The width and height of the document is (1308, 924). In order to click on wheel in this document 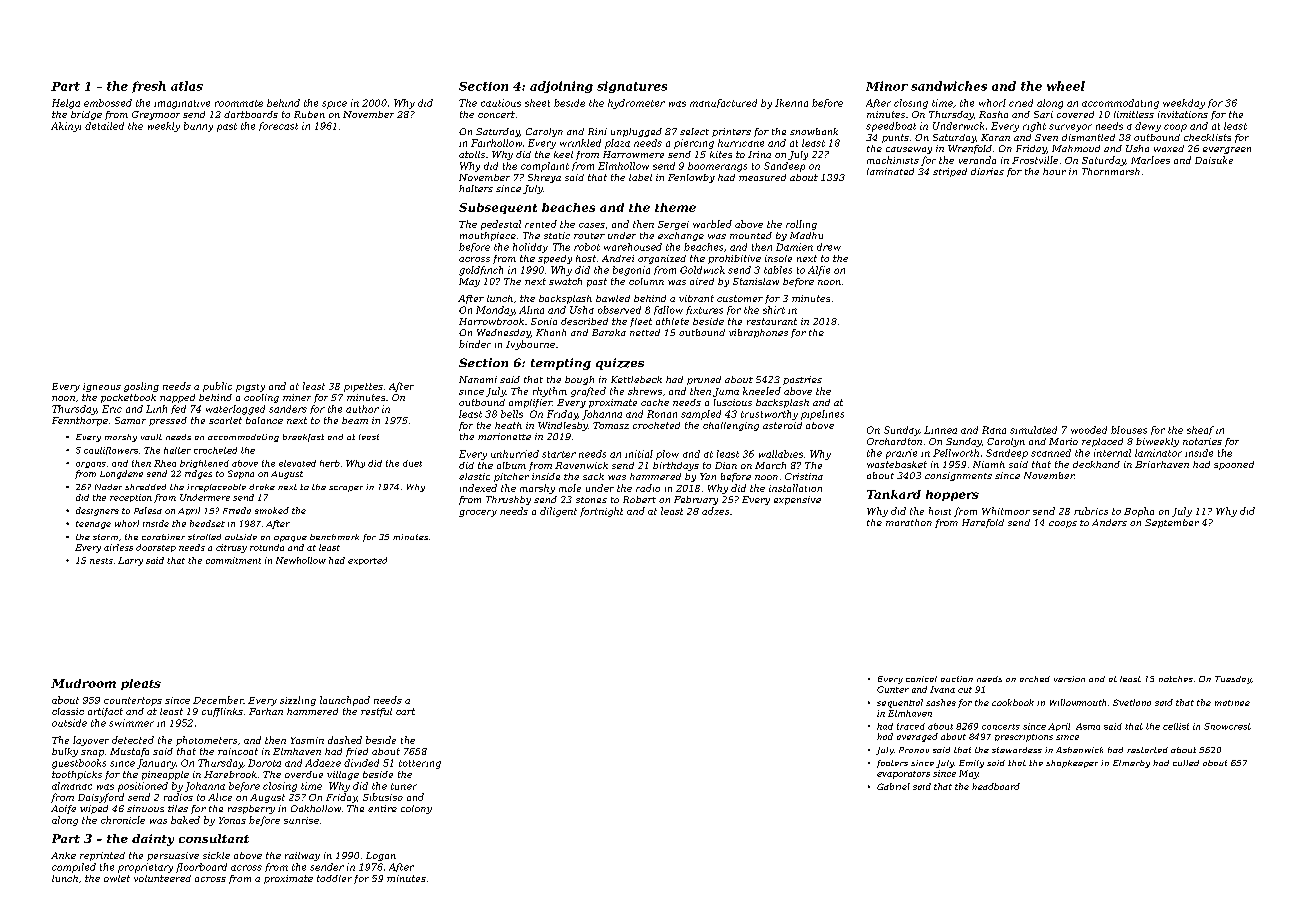, I will do `click(1066, 86)`.
